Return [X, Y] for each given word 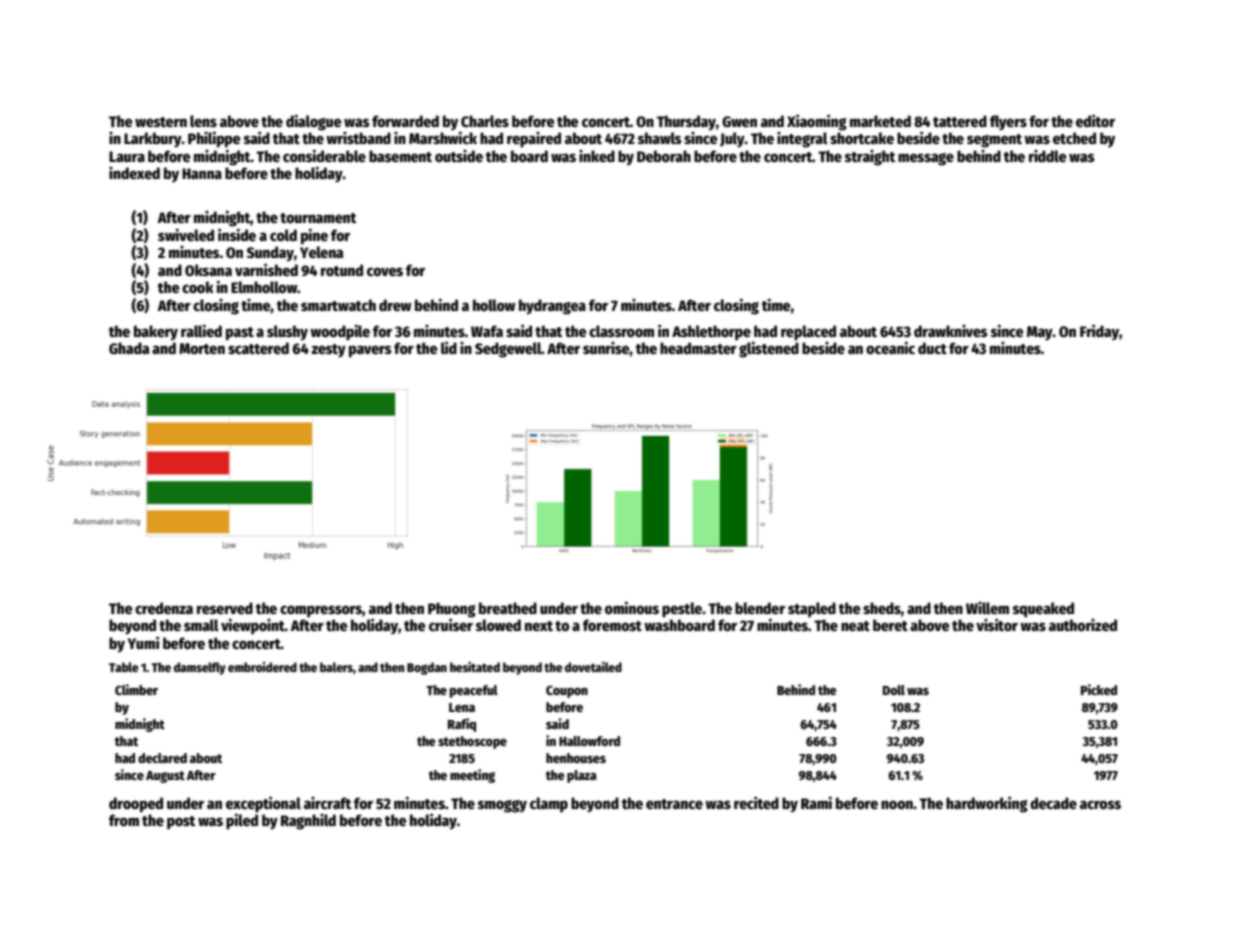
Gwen [739, 121]
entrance [674, 804]
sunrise [606, 348]
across [1100, 804]
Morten [202, 348]
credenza [164, 608]
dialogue [313, 122]
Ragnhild [308, 822]
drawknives [951, 331]
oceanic [890, 347]
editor [1095, 120]
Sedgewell [508, 350]
